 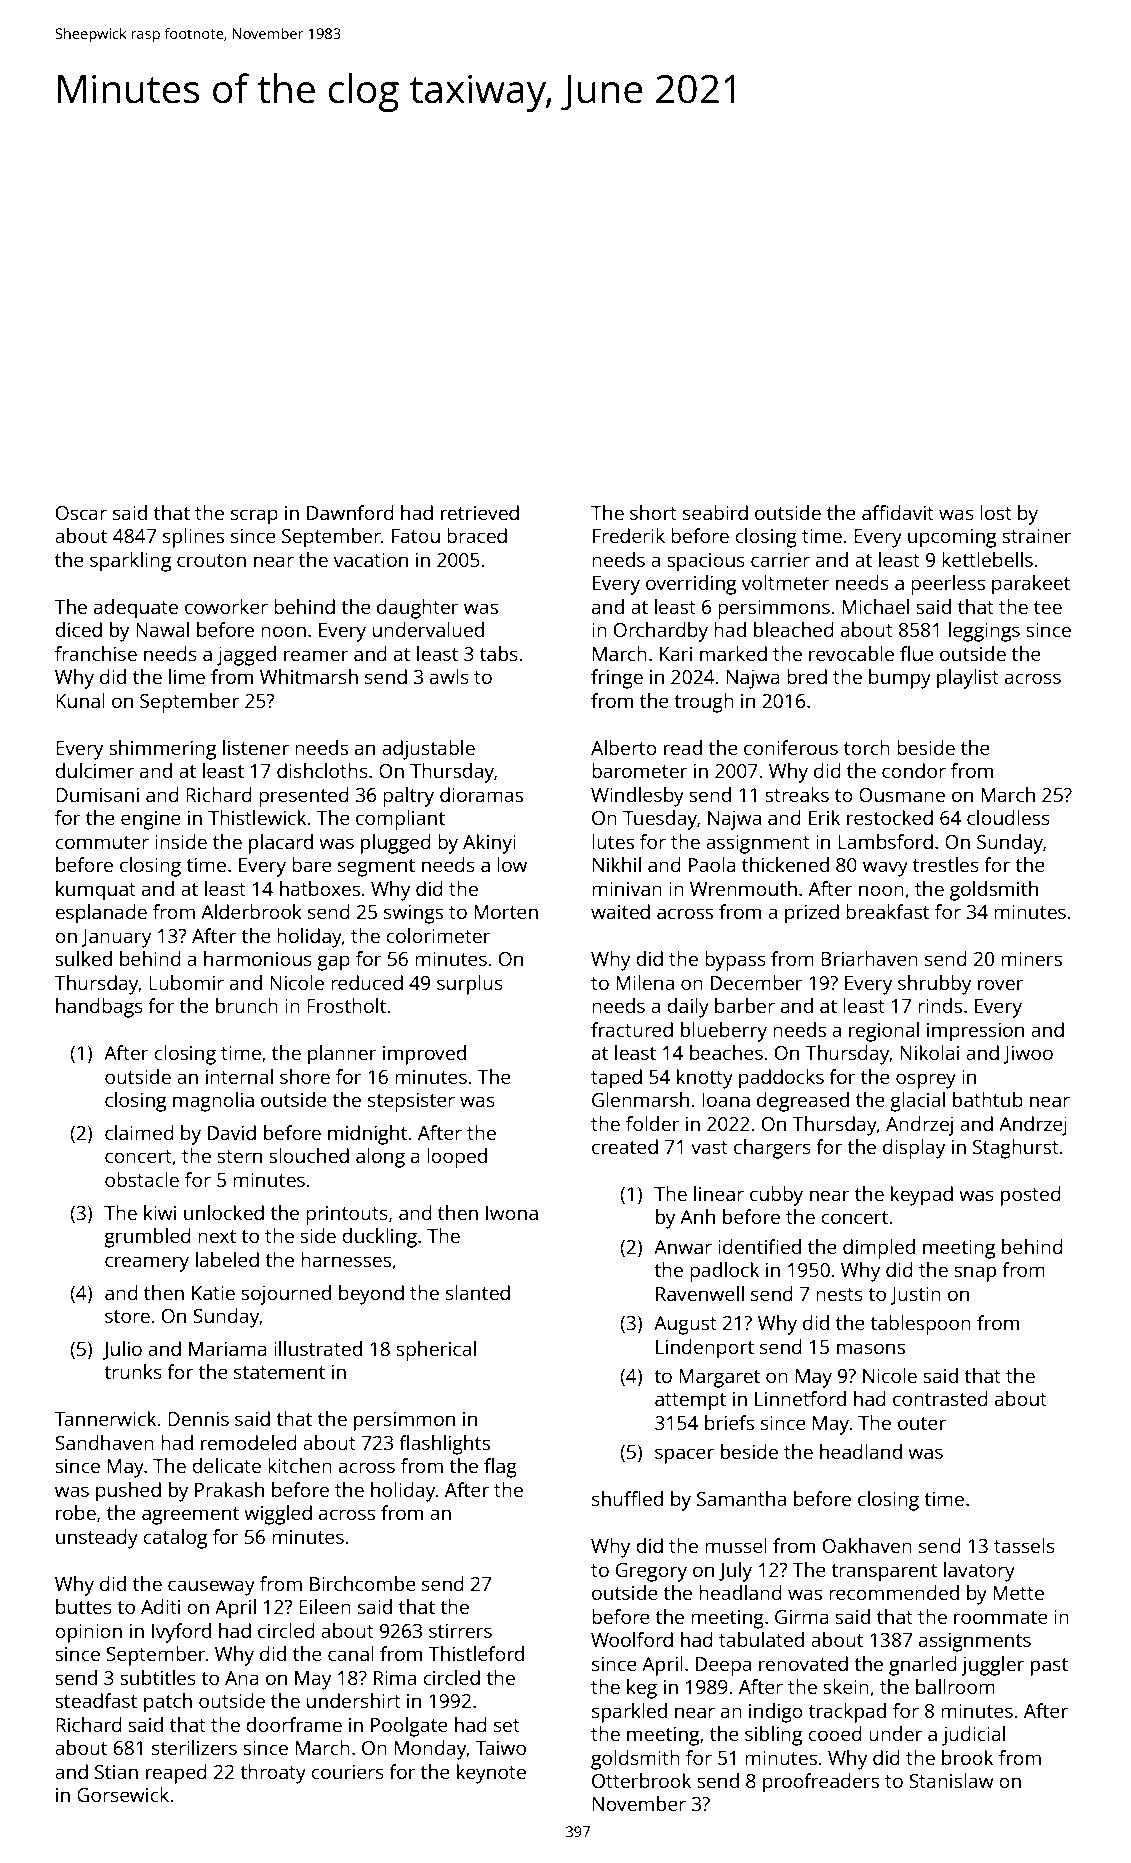 What do you see at coordinates (632, 1639) in the page?
I see `Woolford` at bounding box center [632, 1639].
